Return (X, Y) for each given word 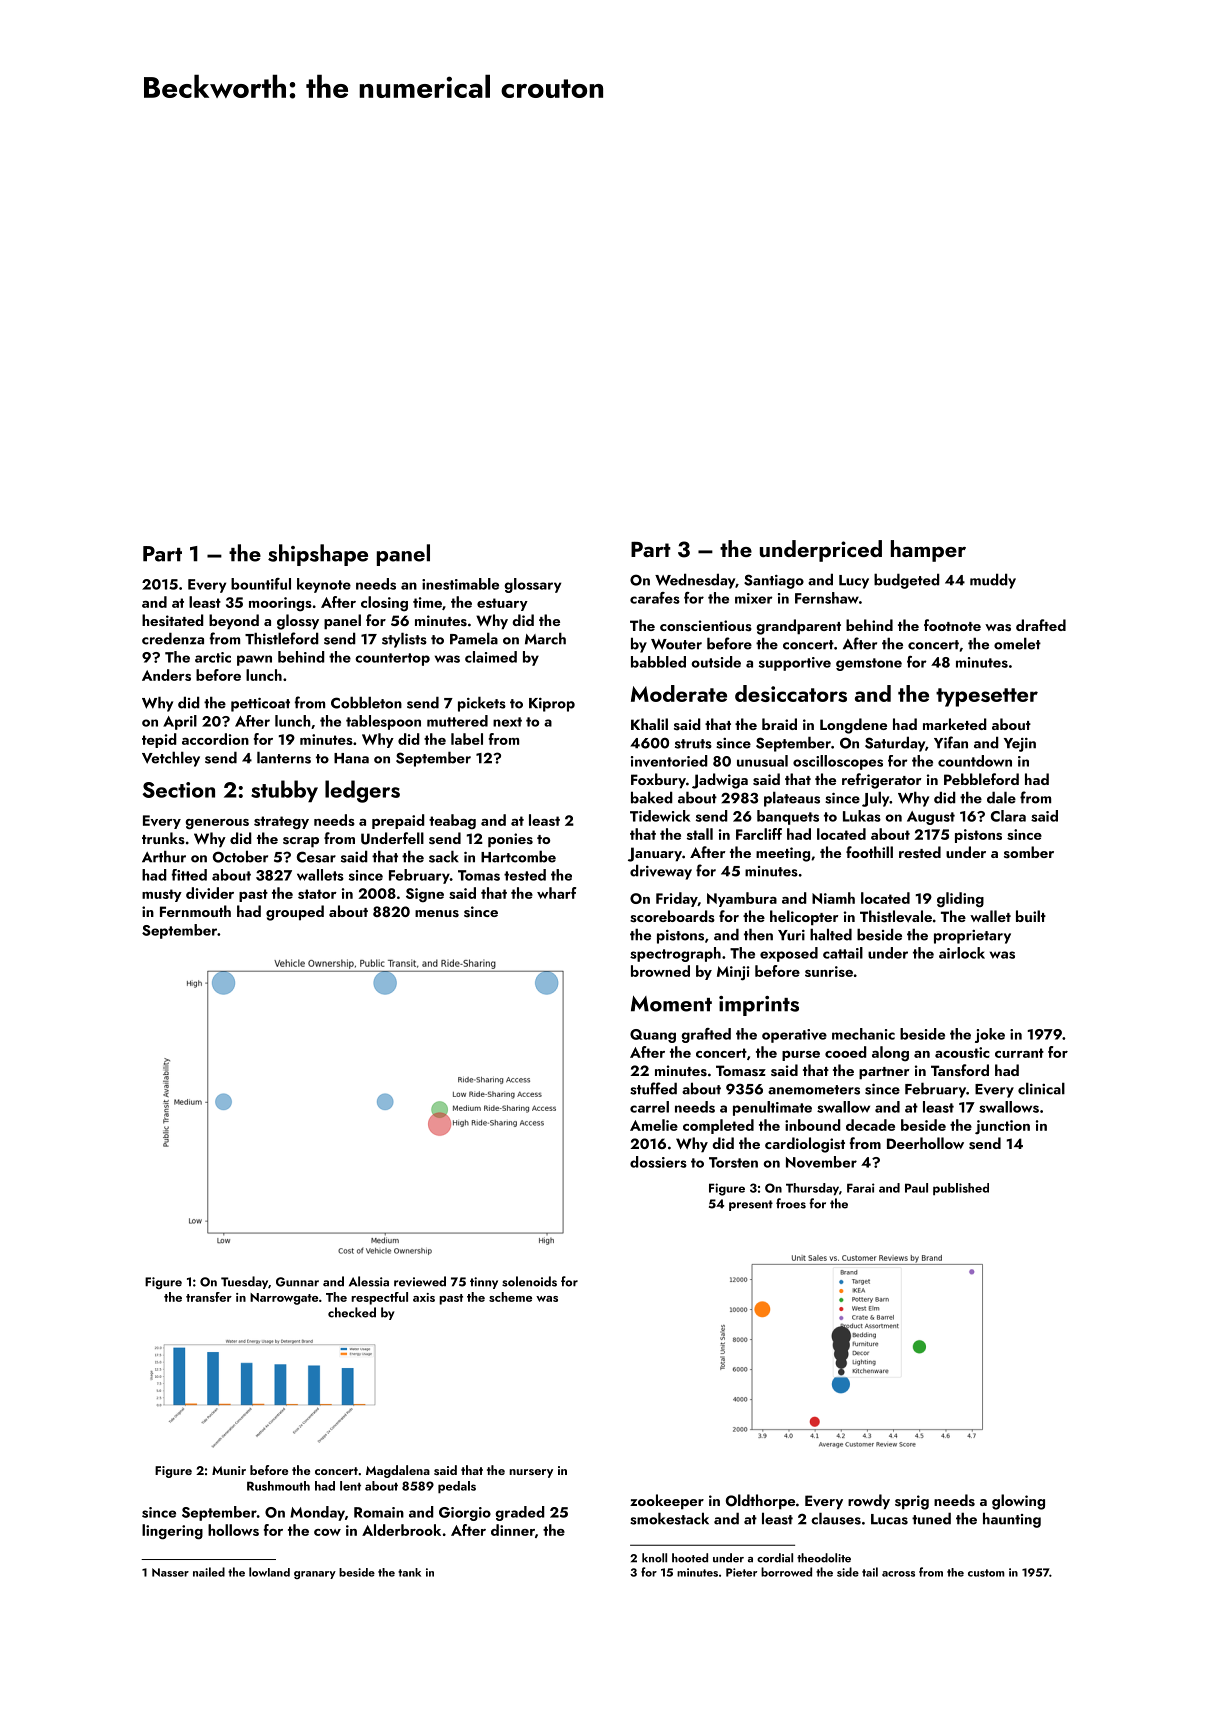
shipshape (318, 555)
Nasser (170, 1572)
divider (210, 893)
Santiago (774, 581)
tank (409, 1572)
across (898, 1574)
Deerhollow (925, 1143)
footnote (952, 625)
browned (660, 971)
